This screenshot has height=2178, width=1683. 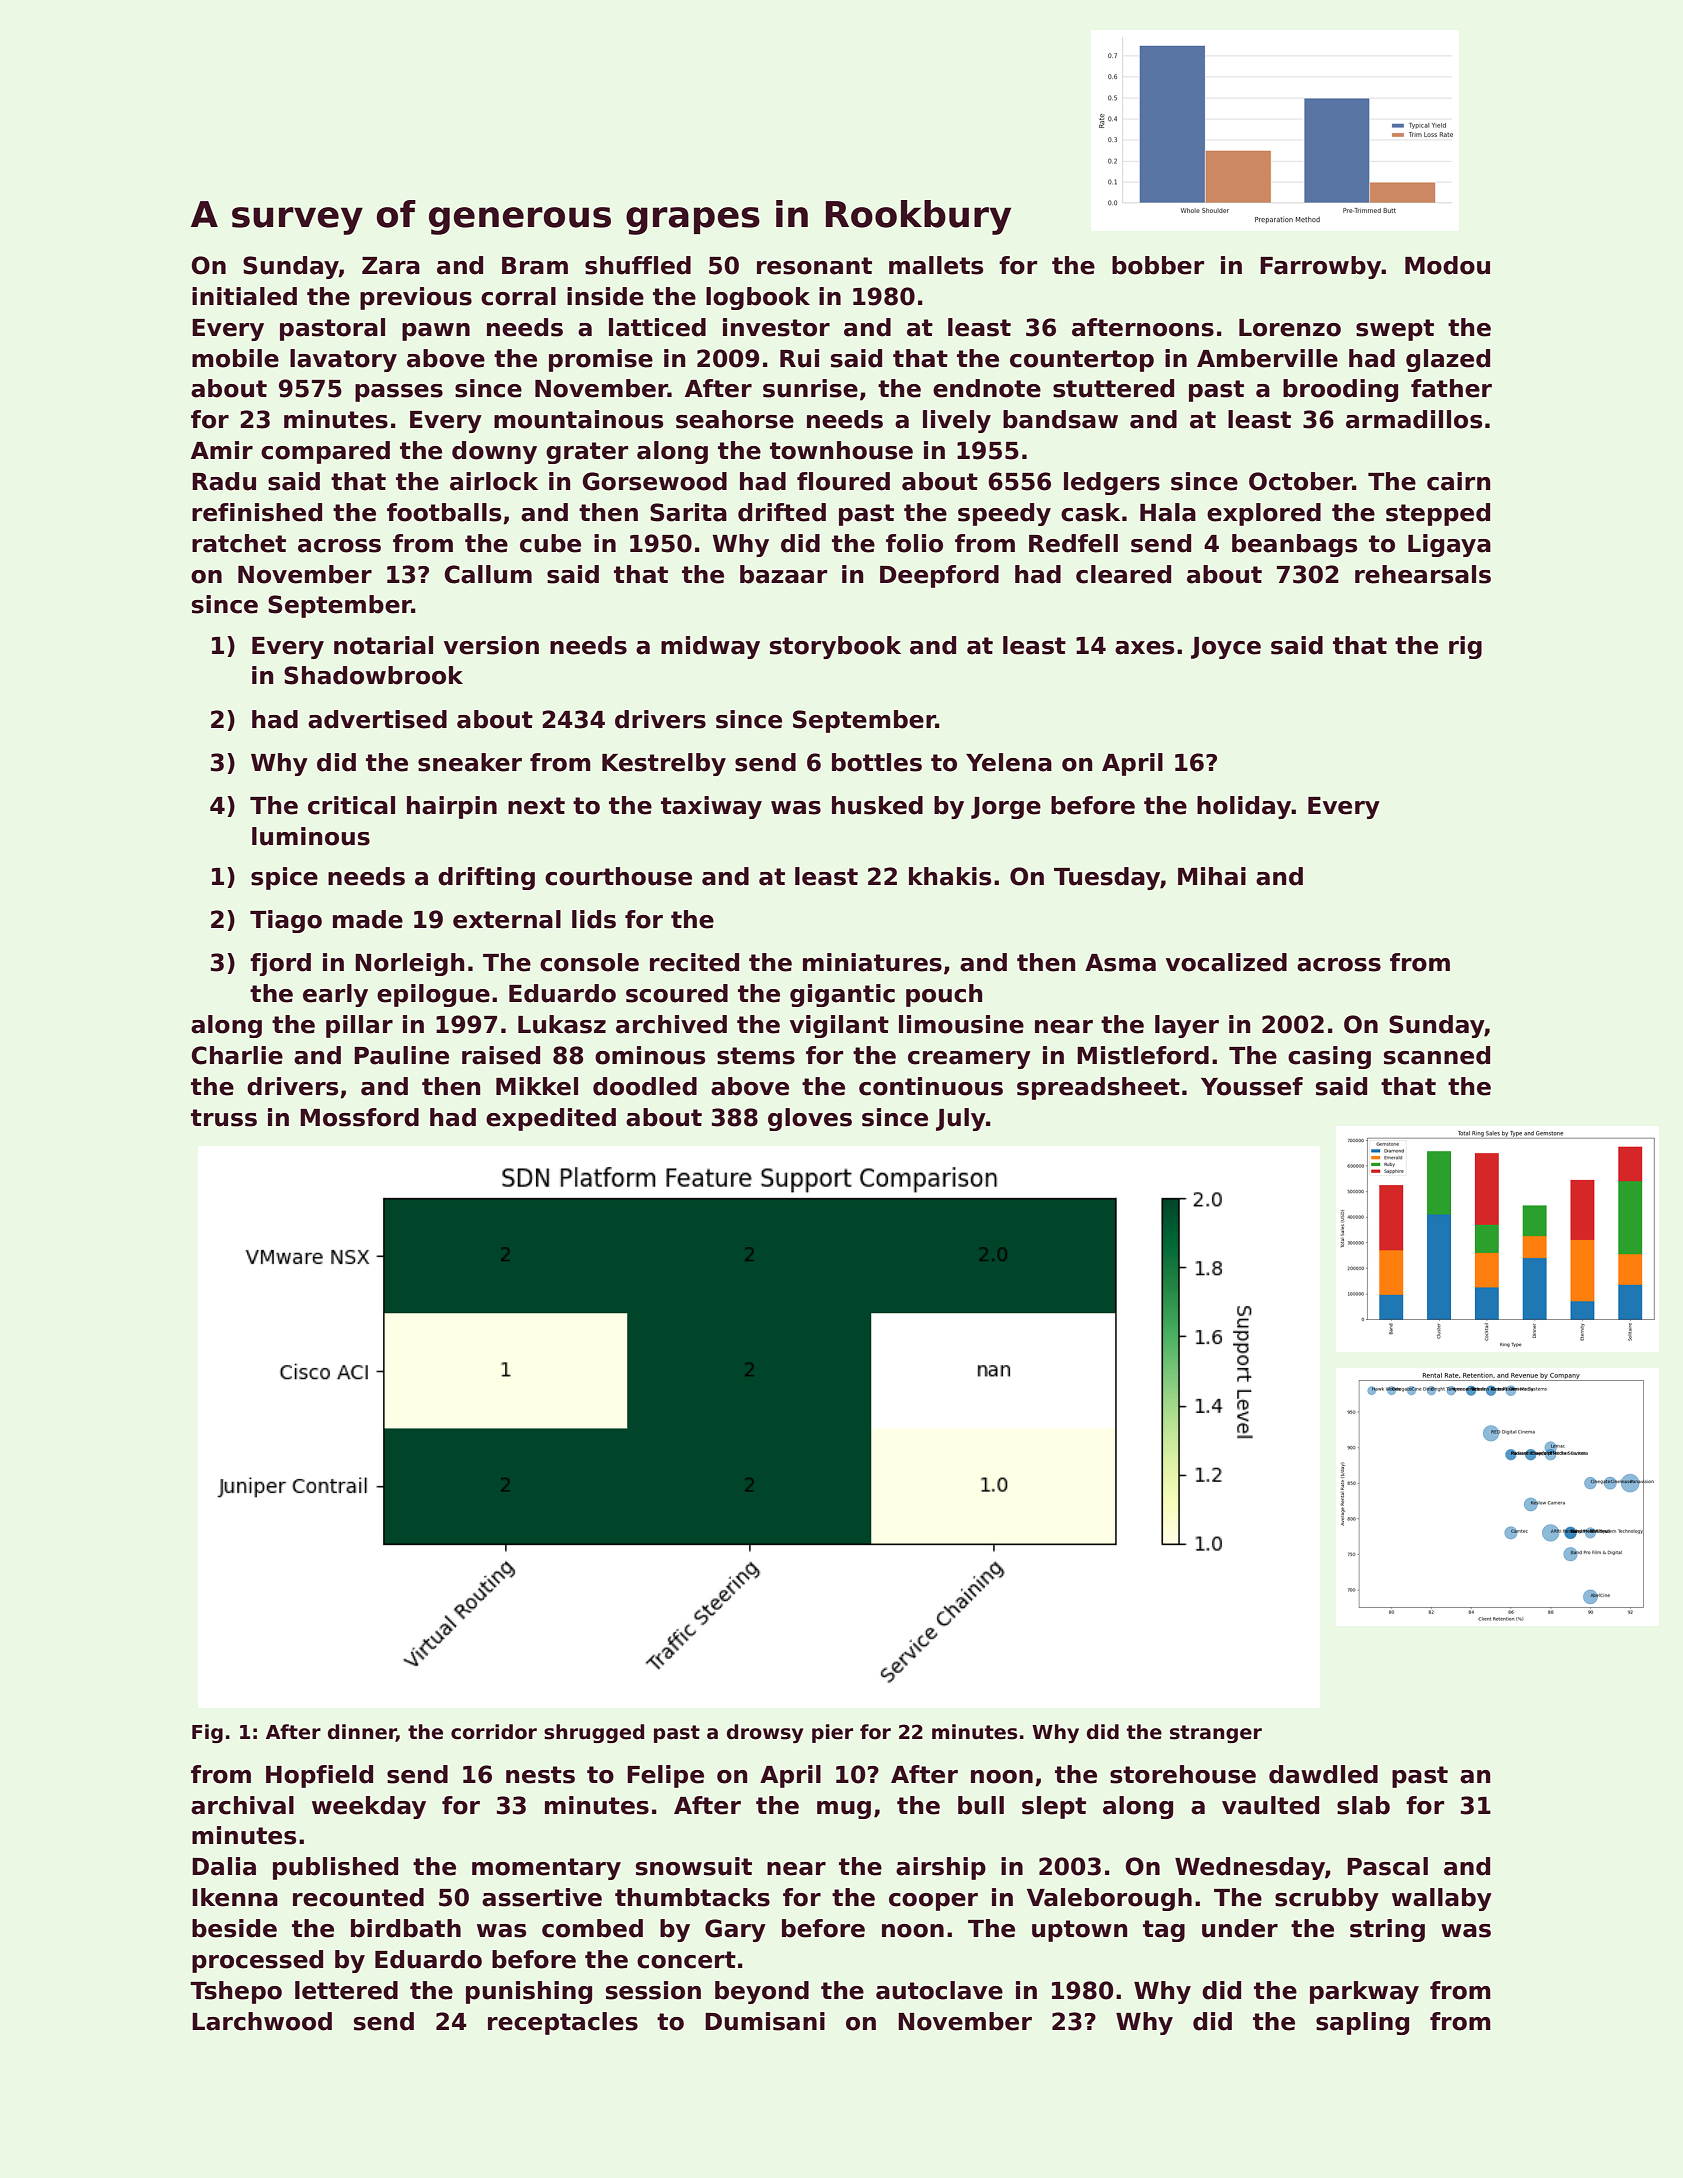 What do you see at coordinates (765, 2021) in the screenshot?
I see `Dumisani` at bounding box center [765, 2021].
